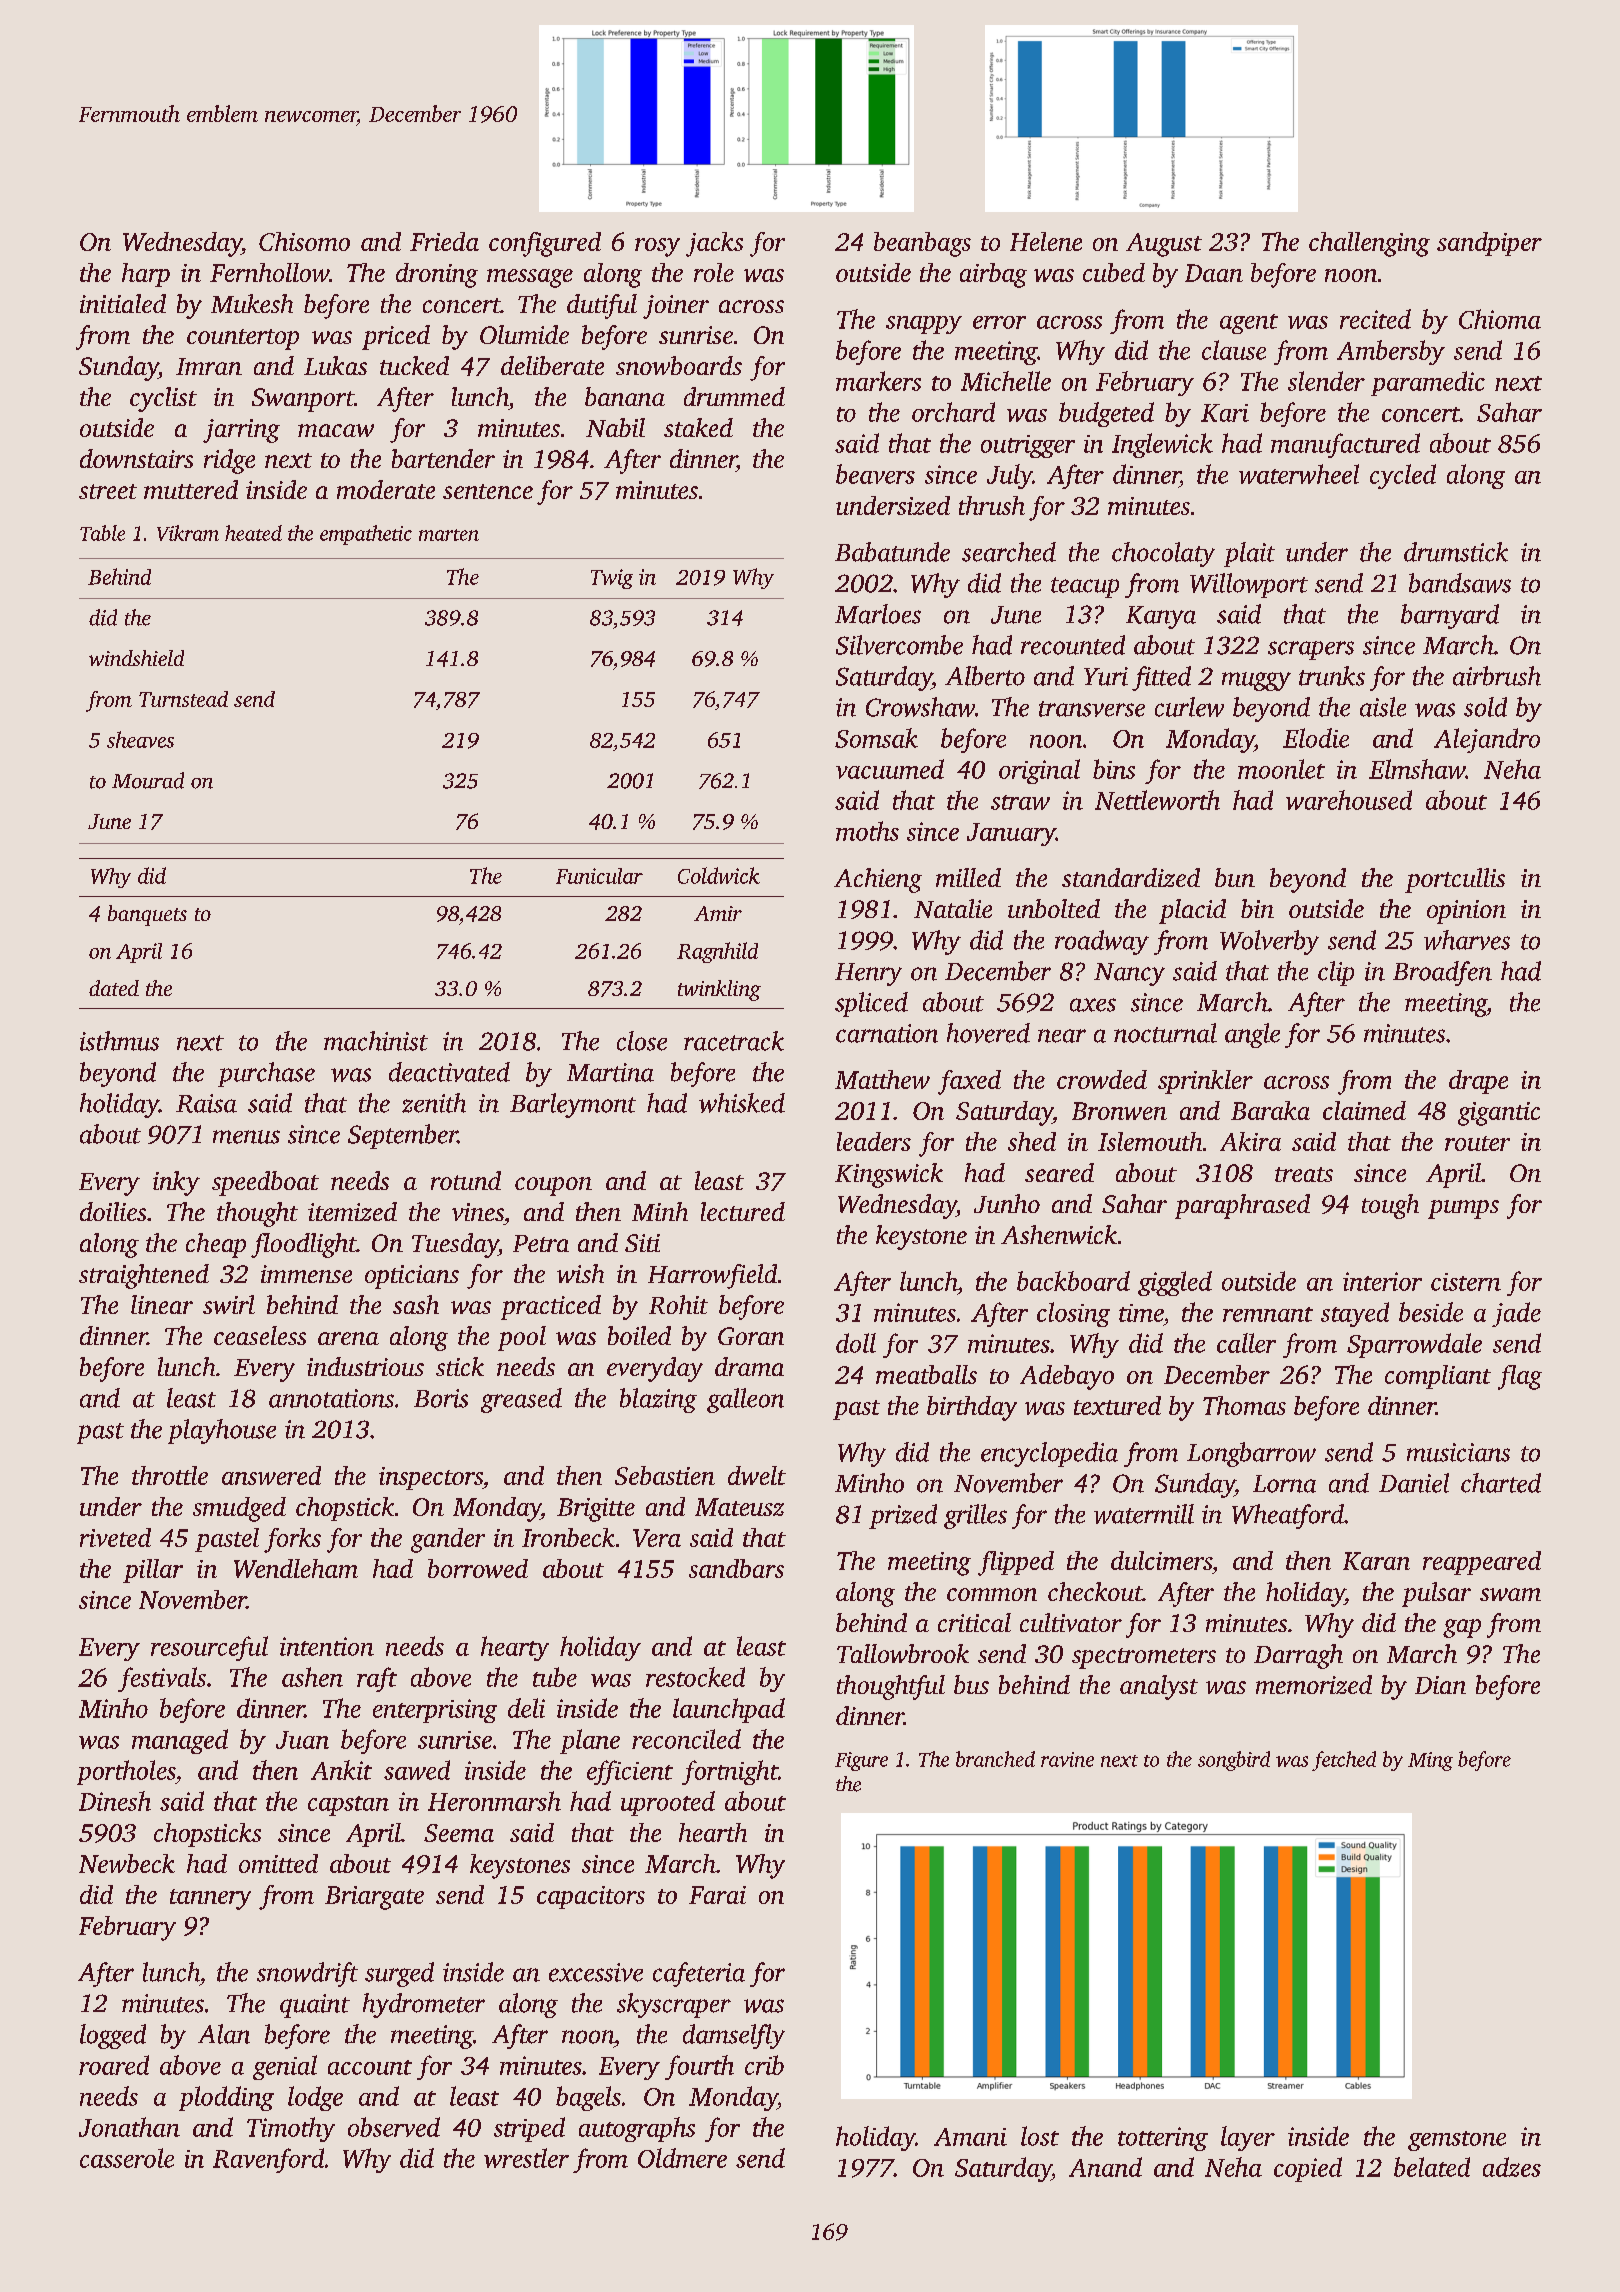 The height and width of the screenshot is (2292, 1620). I want to click on Turnstead, so click(183, 699).
